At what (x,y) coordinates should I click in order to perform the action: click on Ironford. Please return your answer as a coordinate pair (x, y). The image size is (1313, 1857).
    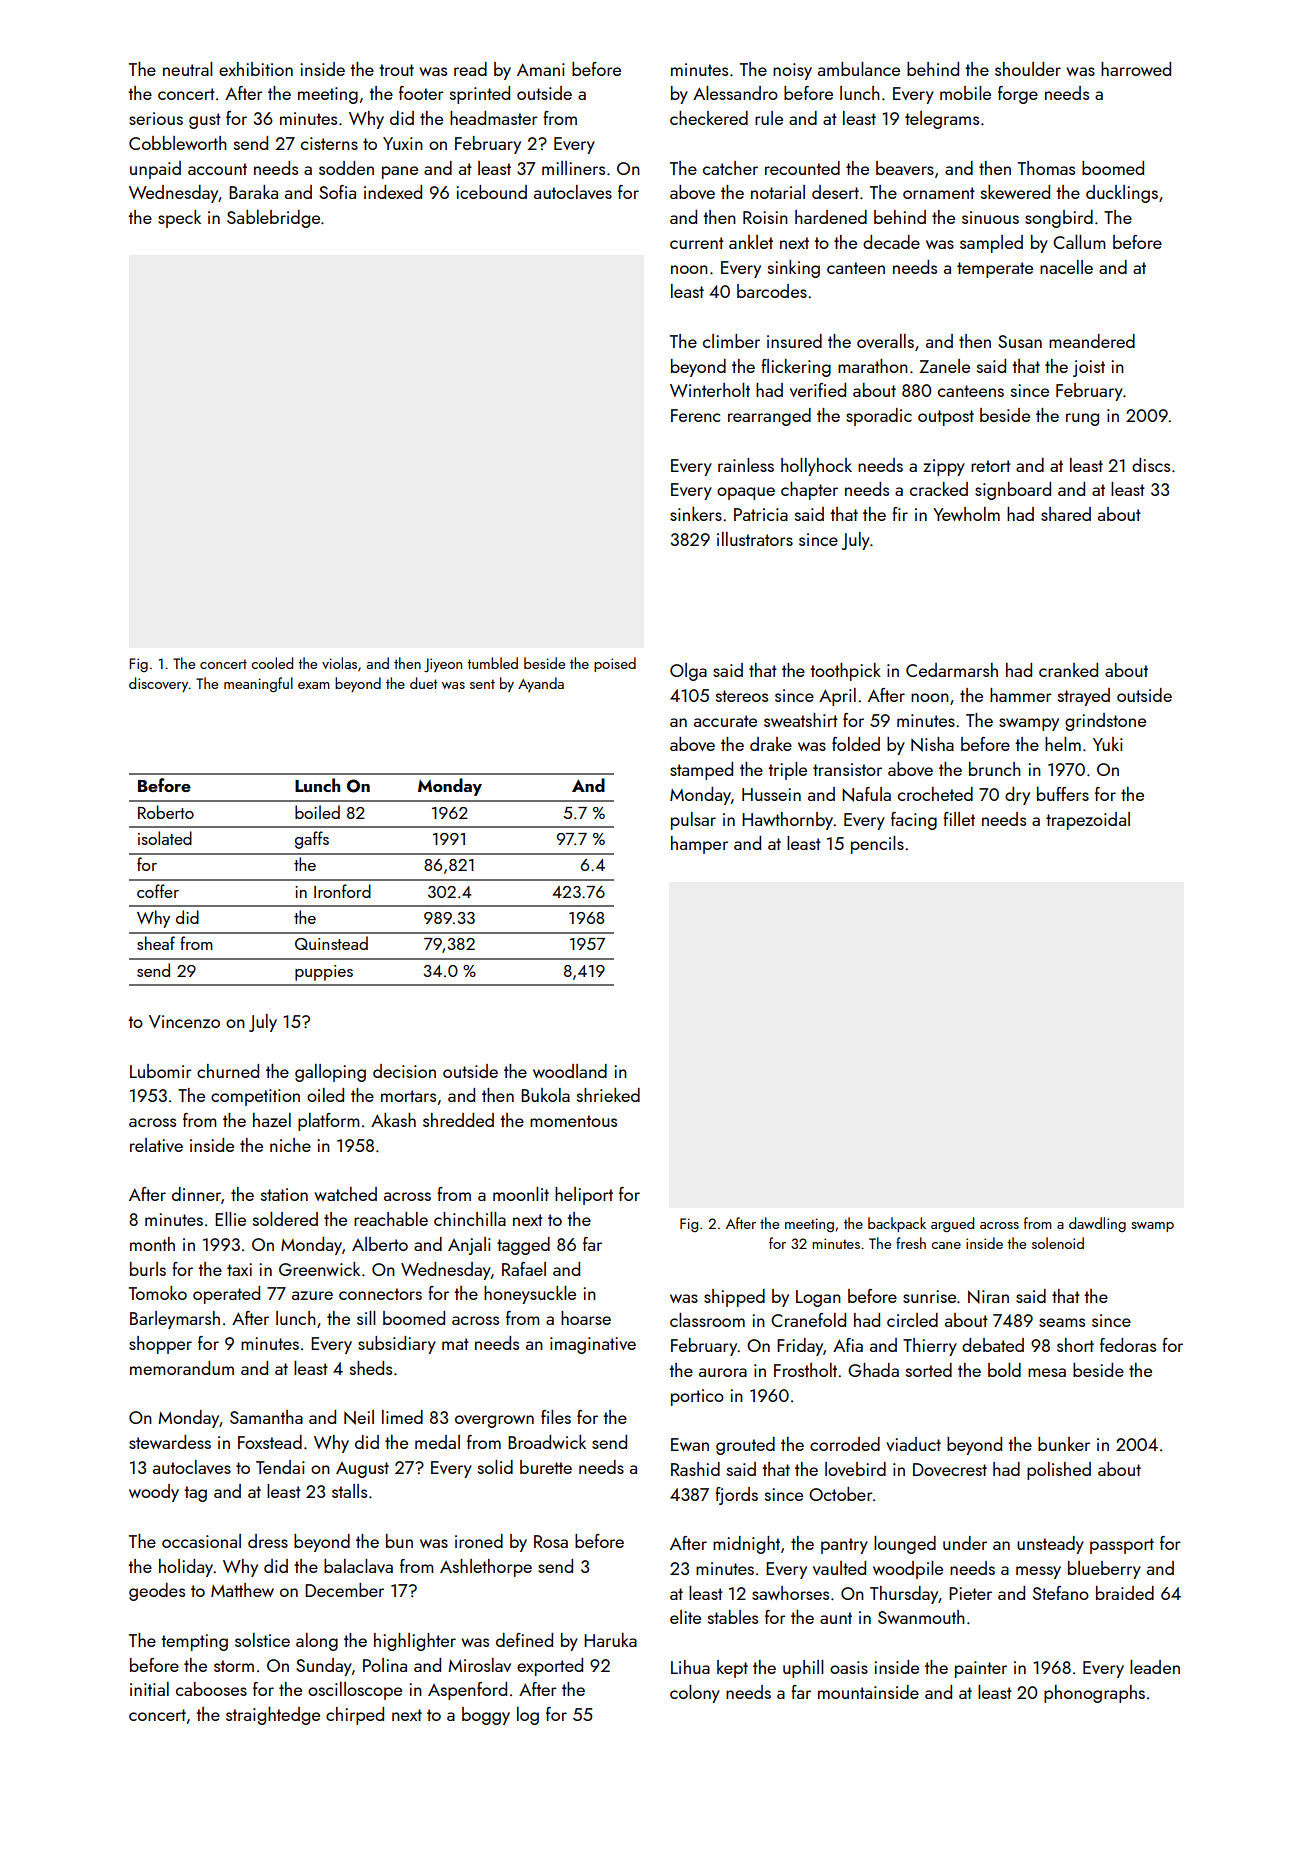
    Looking at the image, I should click on (342, 891).
